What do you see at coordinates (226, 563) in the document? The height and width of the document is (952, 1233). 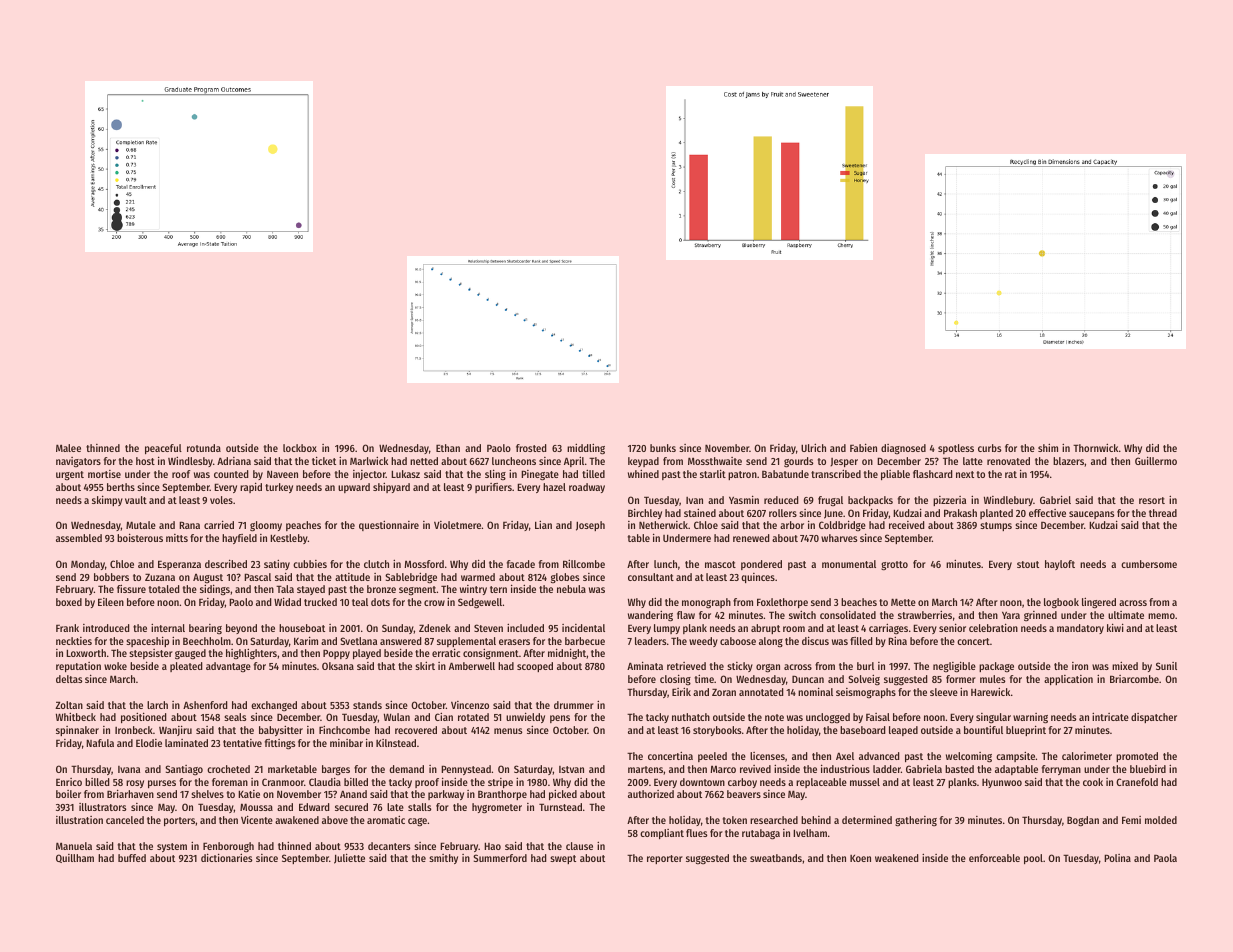 I see `described` at bounding box center [226, 563].
